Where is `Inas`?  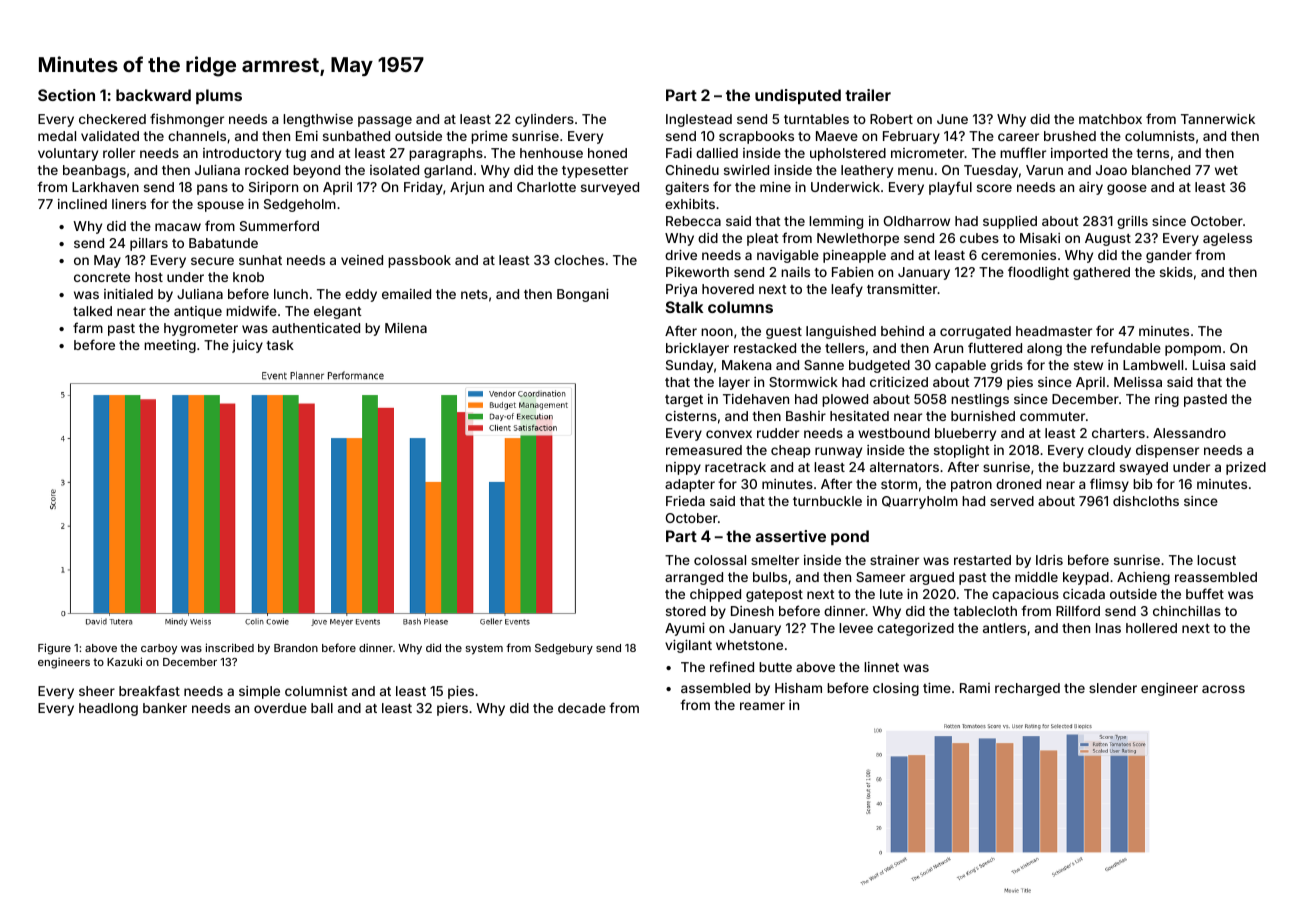
Inas is located at coordinates (1108, 628).
